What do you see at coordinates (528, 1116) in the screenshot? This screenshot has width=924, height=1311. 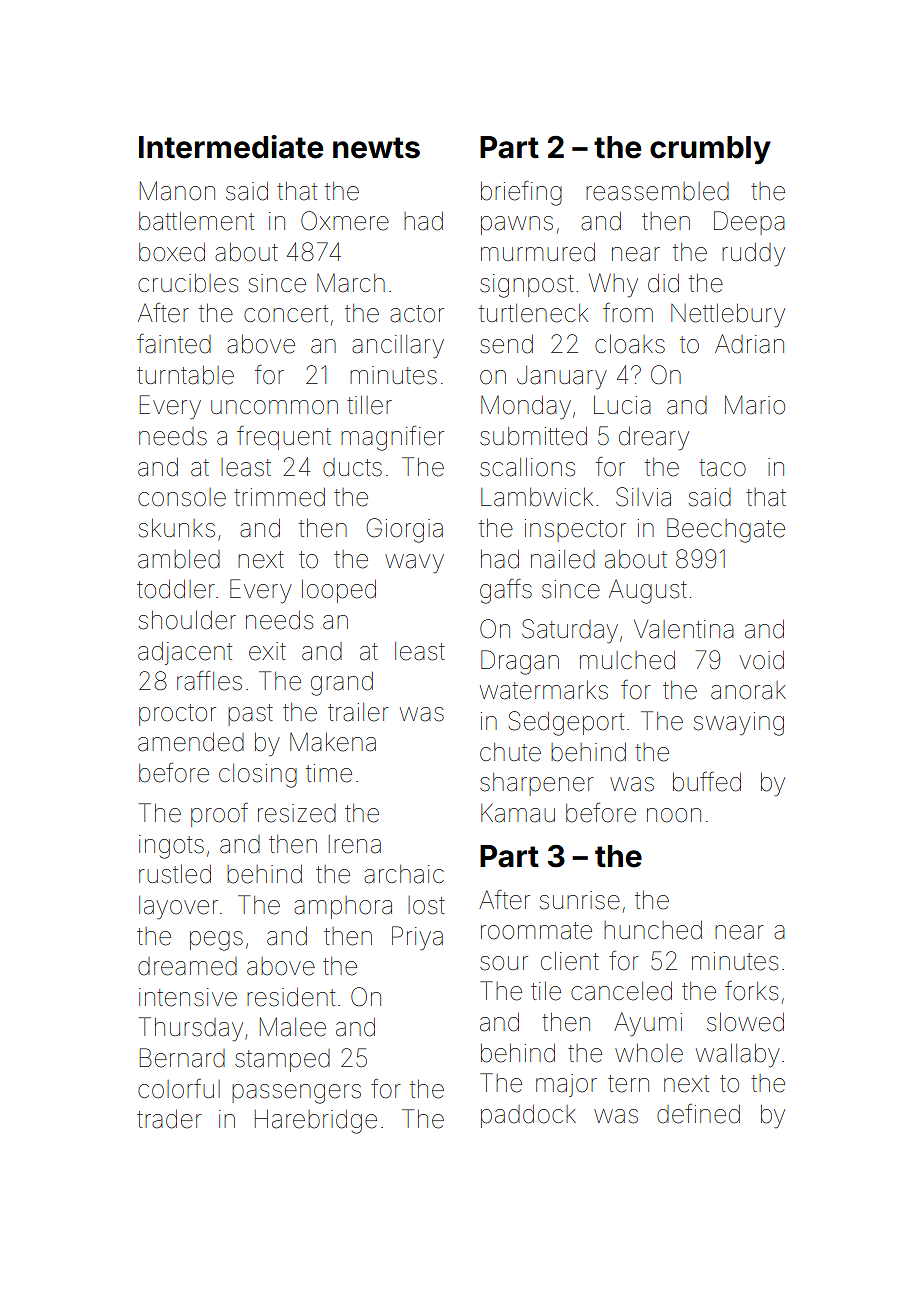 I see `paddock` at bounding box center [528, 1116].
